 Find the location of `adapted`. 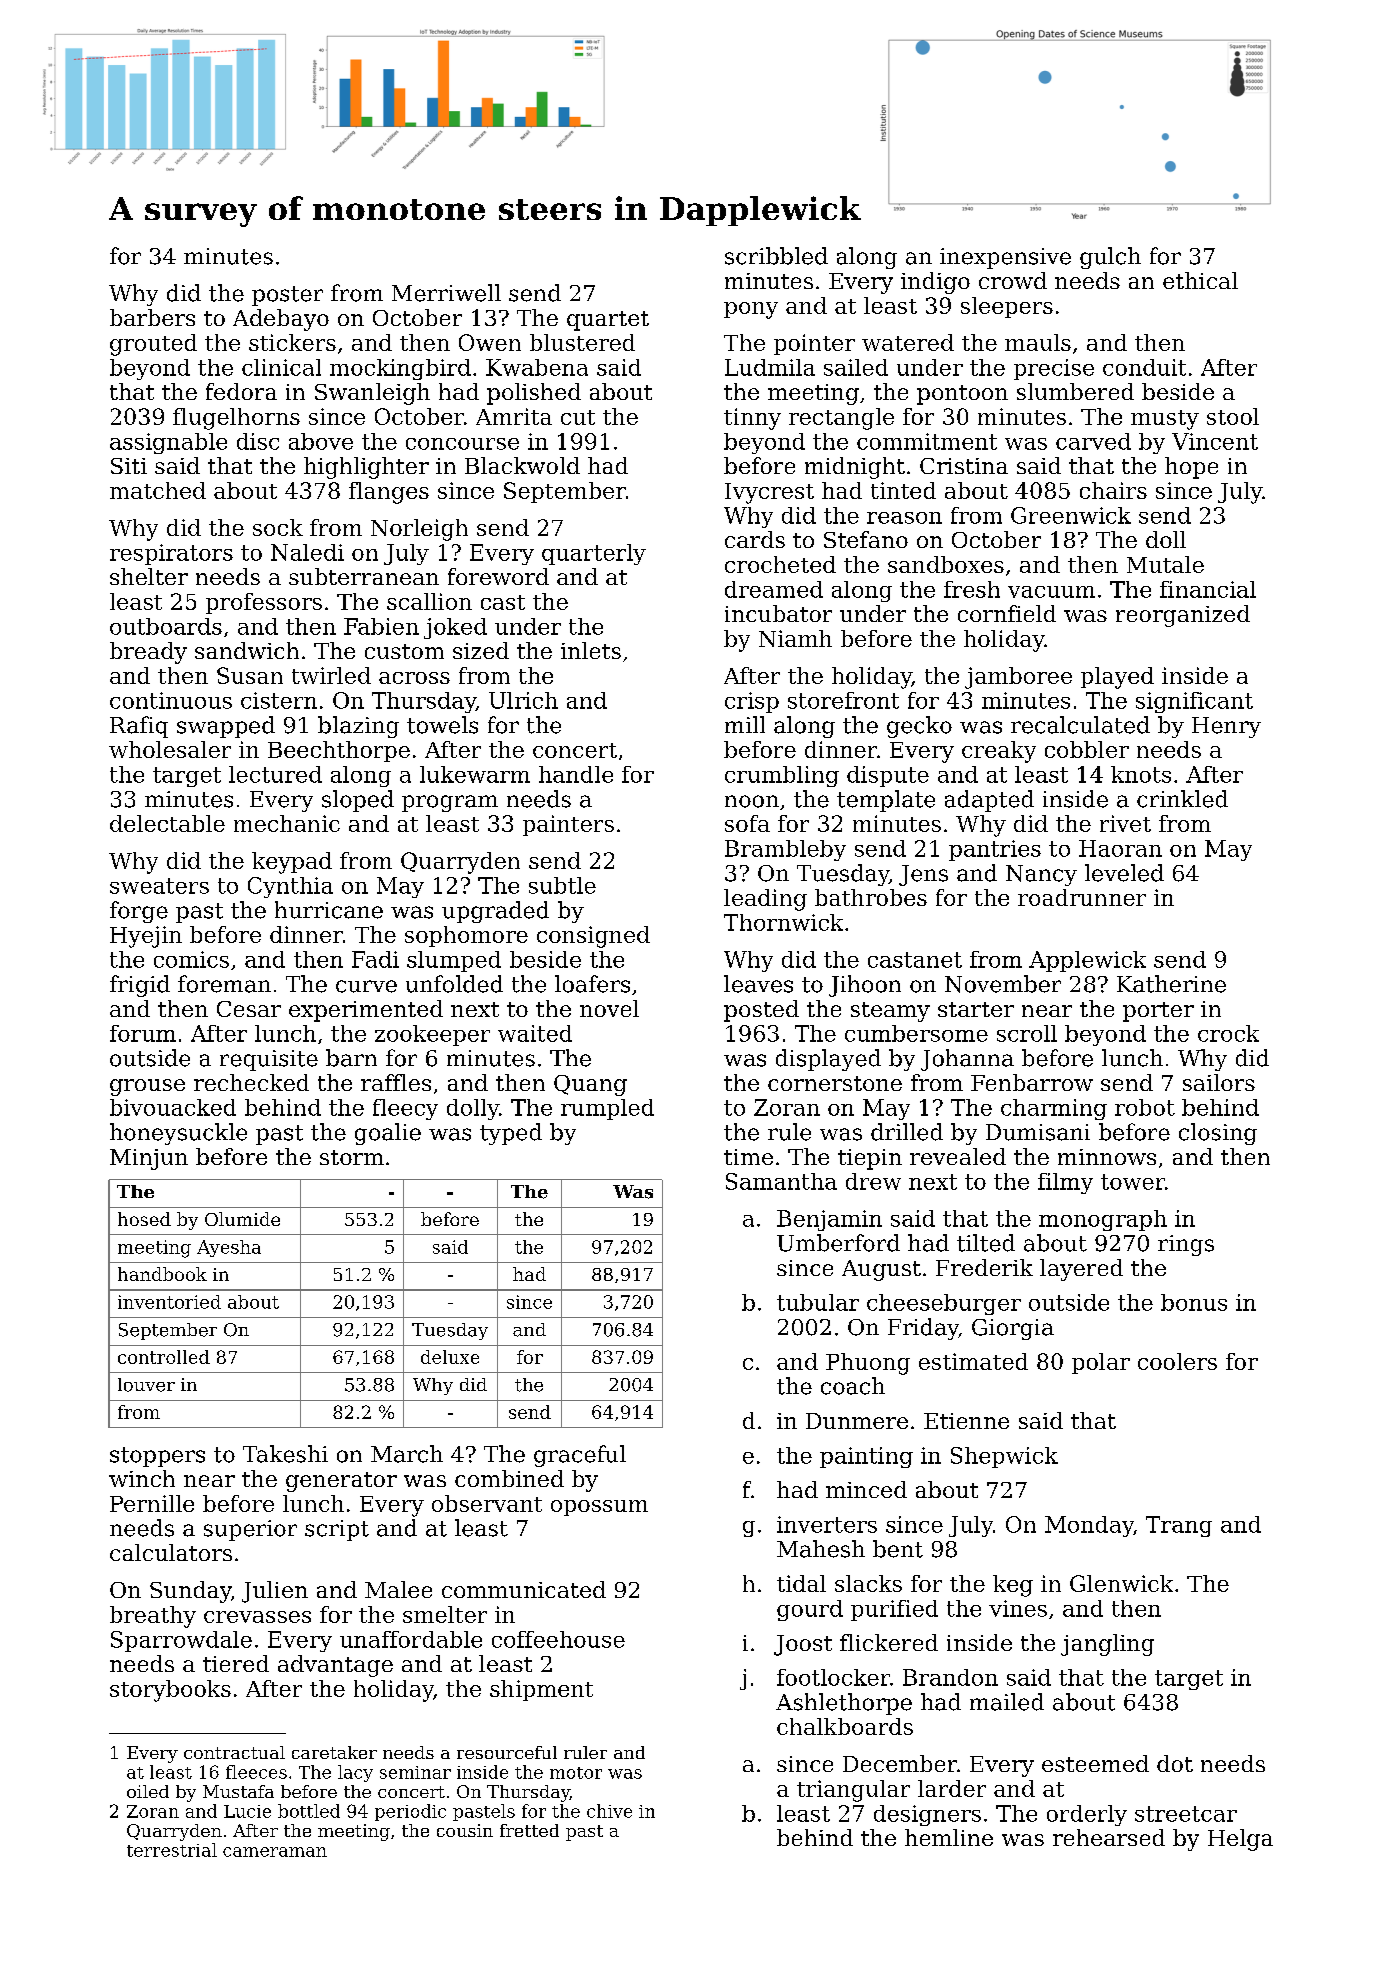

adapted is located at coordinates (989, 801).
